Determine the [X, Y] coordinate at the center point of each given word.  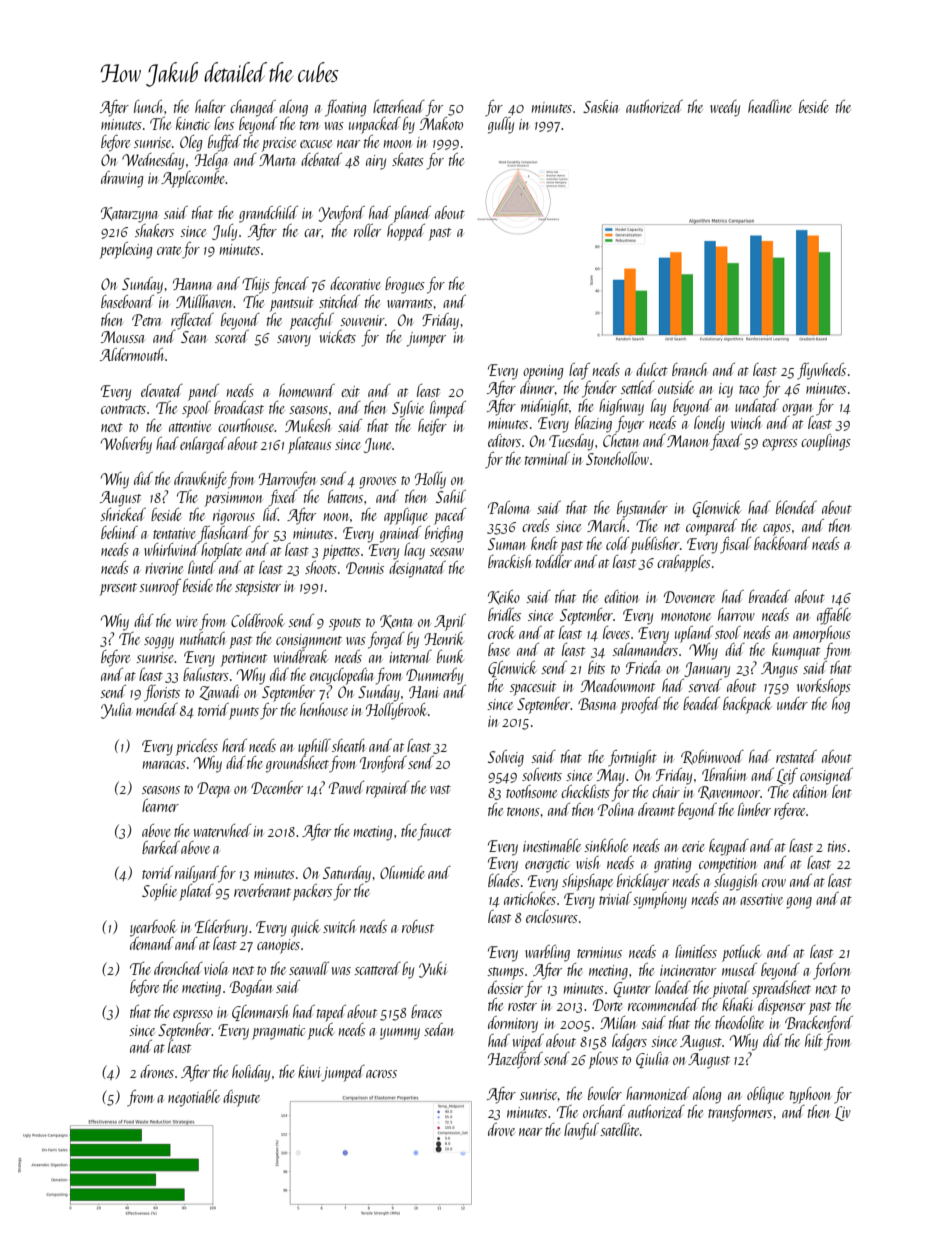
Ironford [383, 764]
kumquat [796, 651]
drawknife [200, 480]
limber [754, 809]
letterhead [399, 106]
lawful [581, 1131]
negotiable [194, 1098]
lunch [149, 106]
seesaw [447, 552]
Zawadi [219, 692]
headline [770, 106]
